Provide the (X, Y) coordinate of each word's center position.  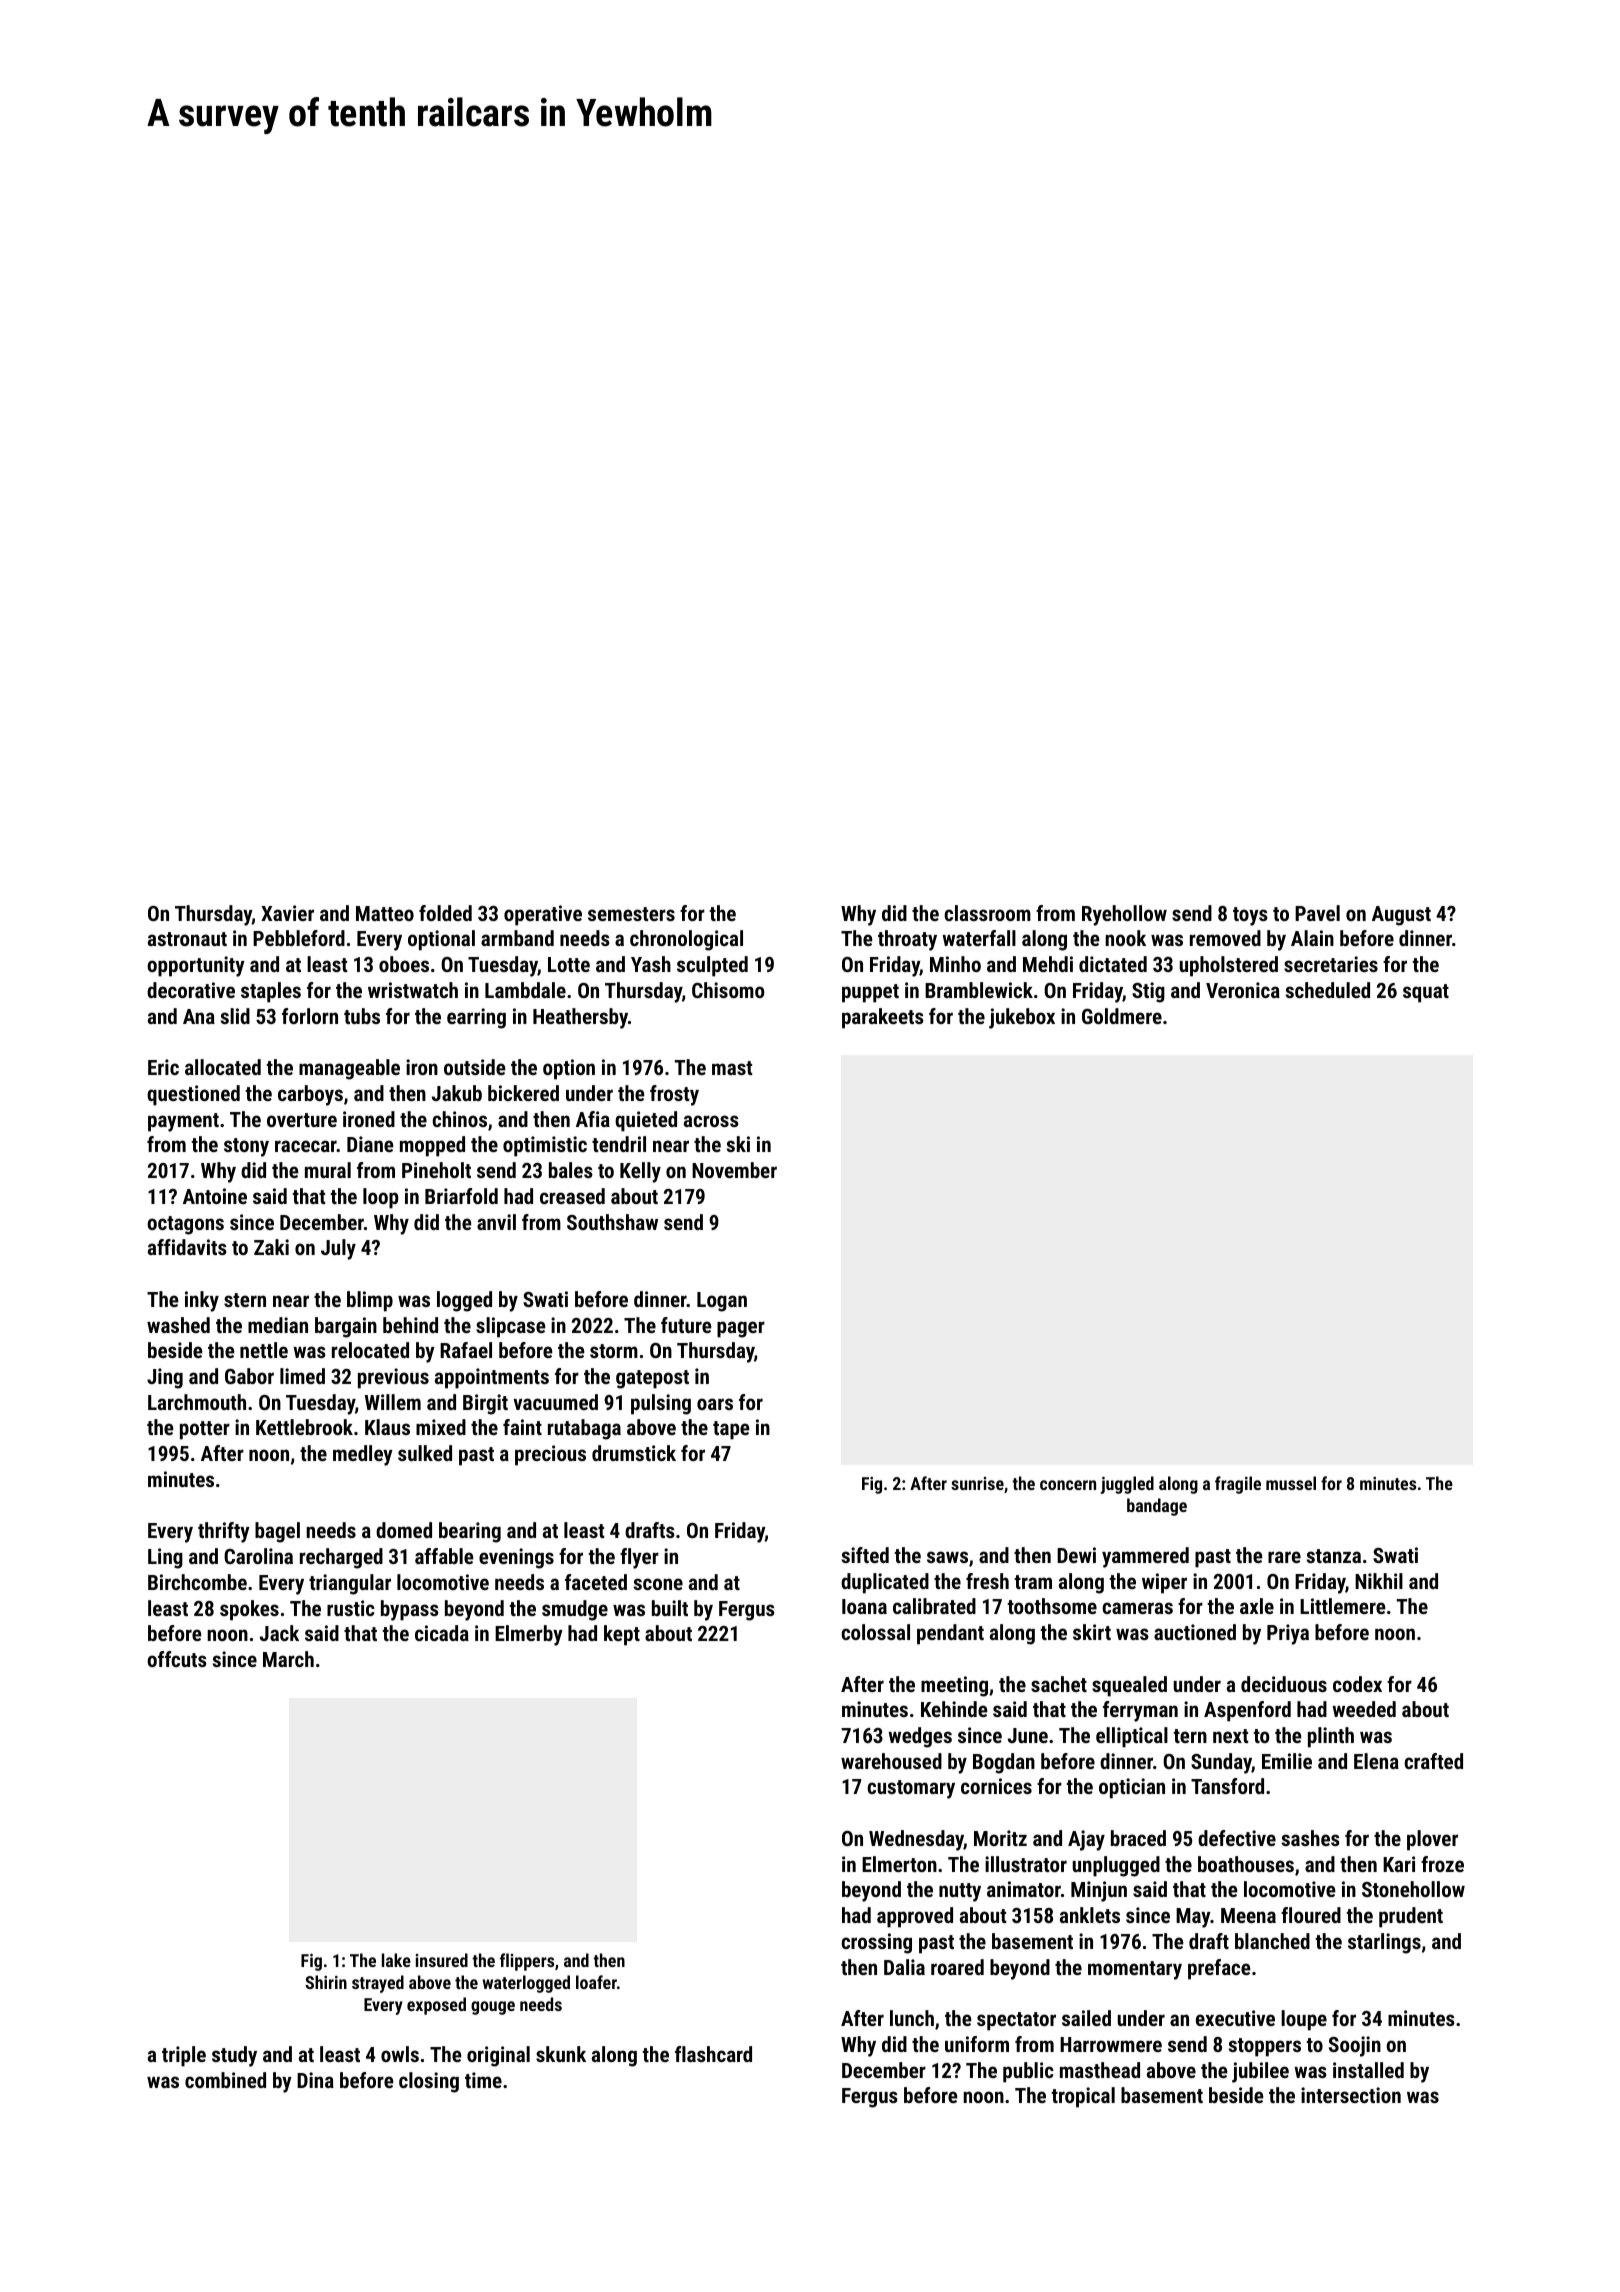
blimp (370, 1301)
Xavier (287, 913)
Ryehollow (1124, 915)
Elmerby (529, 1635)
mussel (1291, 1483)
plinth (1331, 1737)
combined (225, 2080)
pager (741, 1329)
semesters (631, 914)
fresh (987, 1581)
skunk (561, 2054)
